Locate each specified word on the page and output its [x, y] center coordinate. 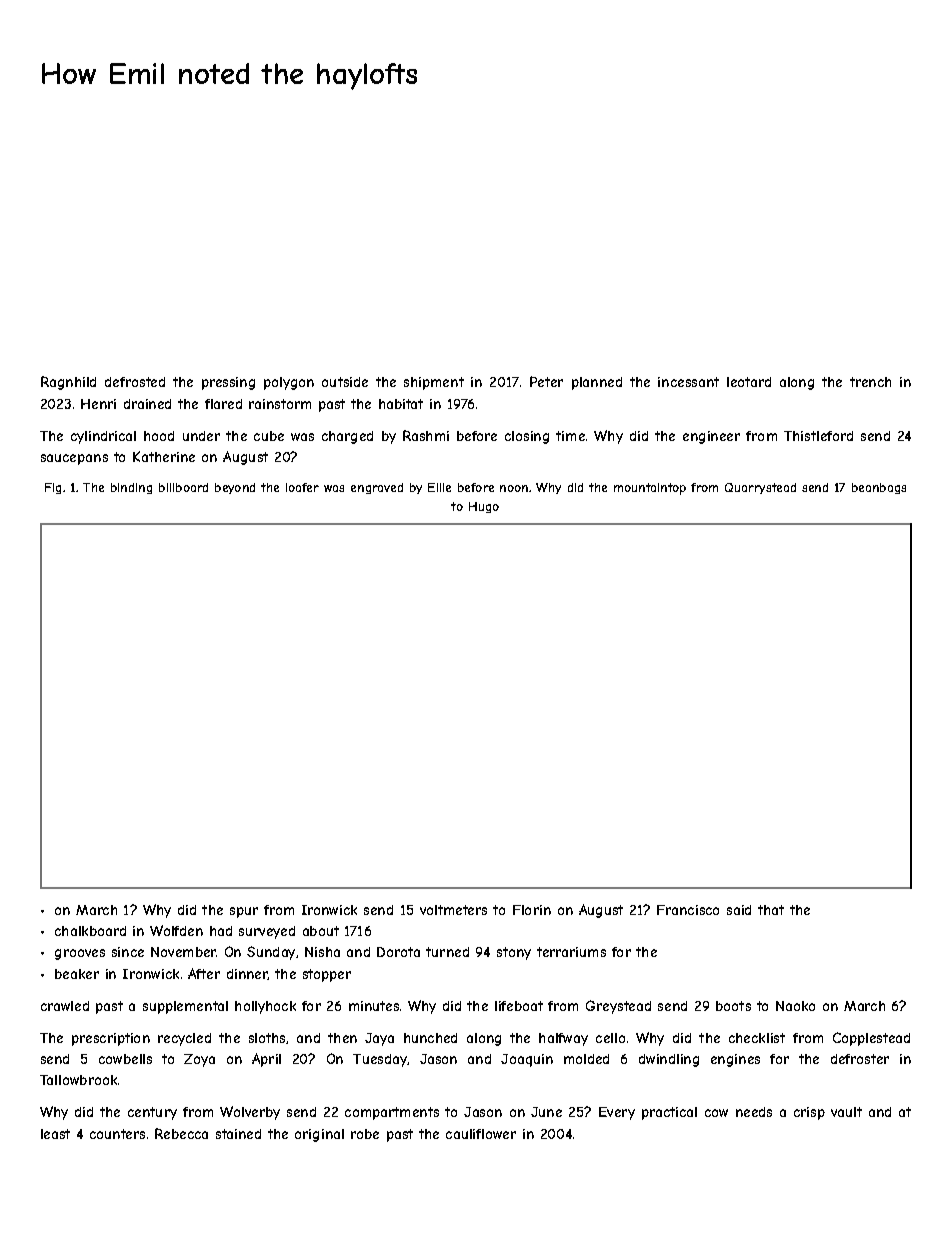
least [55, 1134]
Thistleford [818, 436]
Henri [98, 404]
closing [527, 437]
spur [244, 912]
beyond [235, 488]
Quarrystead [760, 488]
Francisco [688, 910]
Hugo [484, 507]
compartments [392, 1113]
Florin [532, 910]
